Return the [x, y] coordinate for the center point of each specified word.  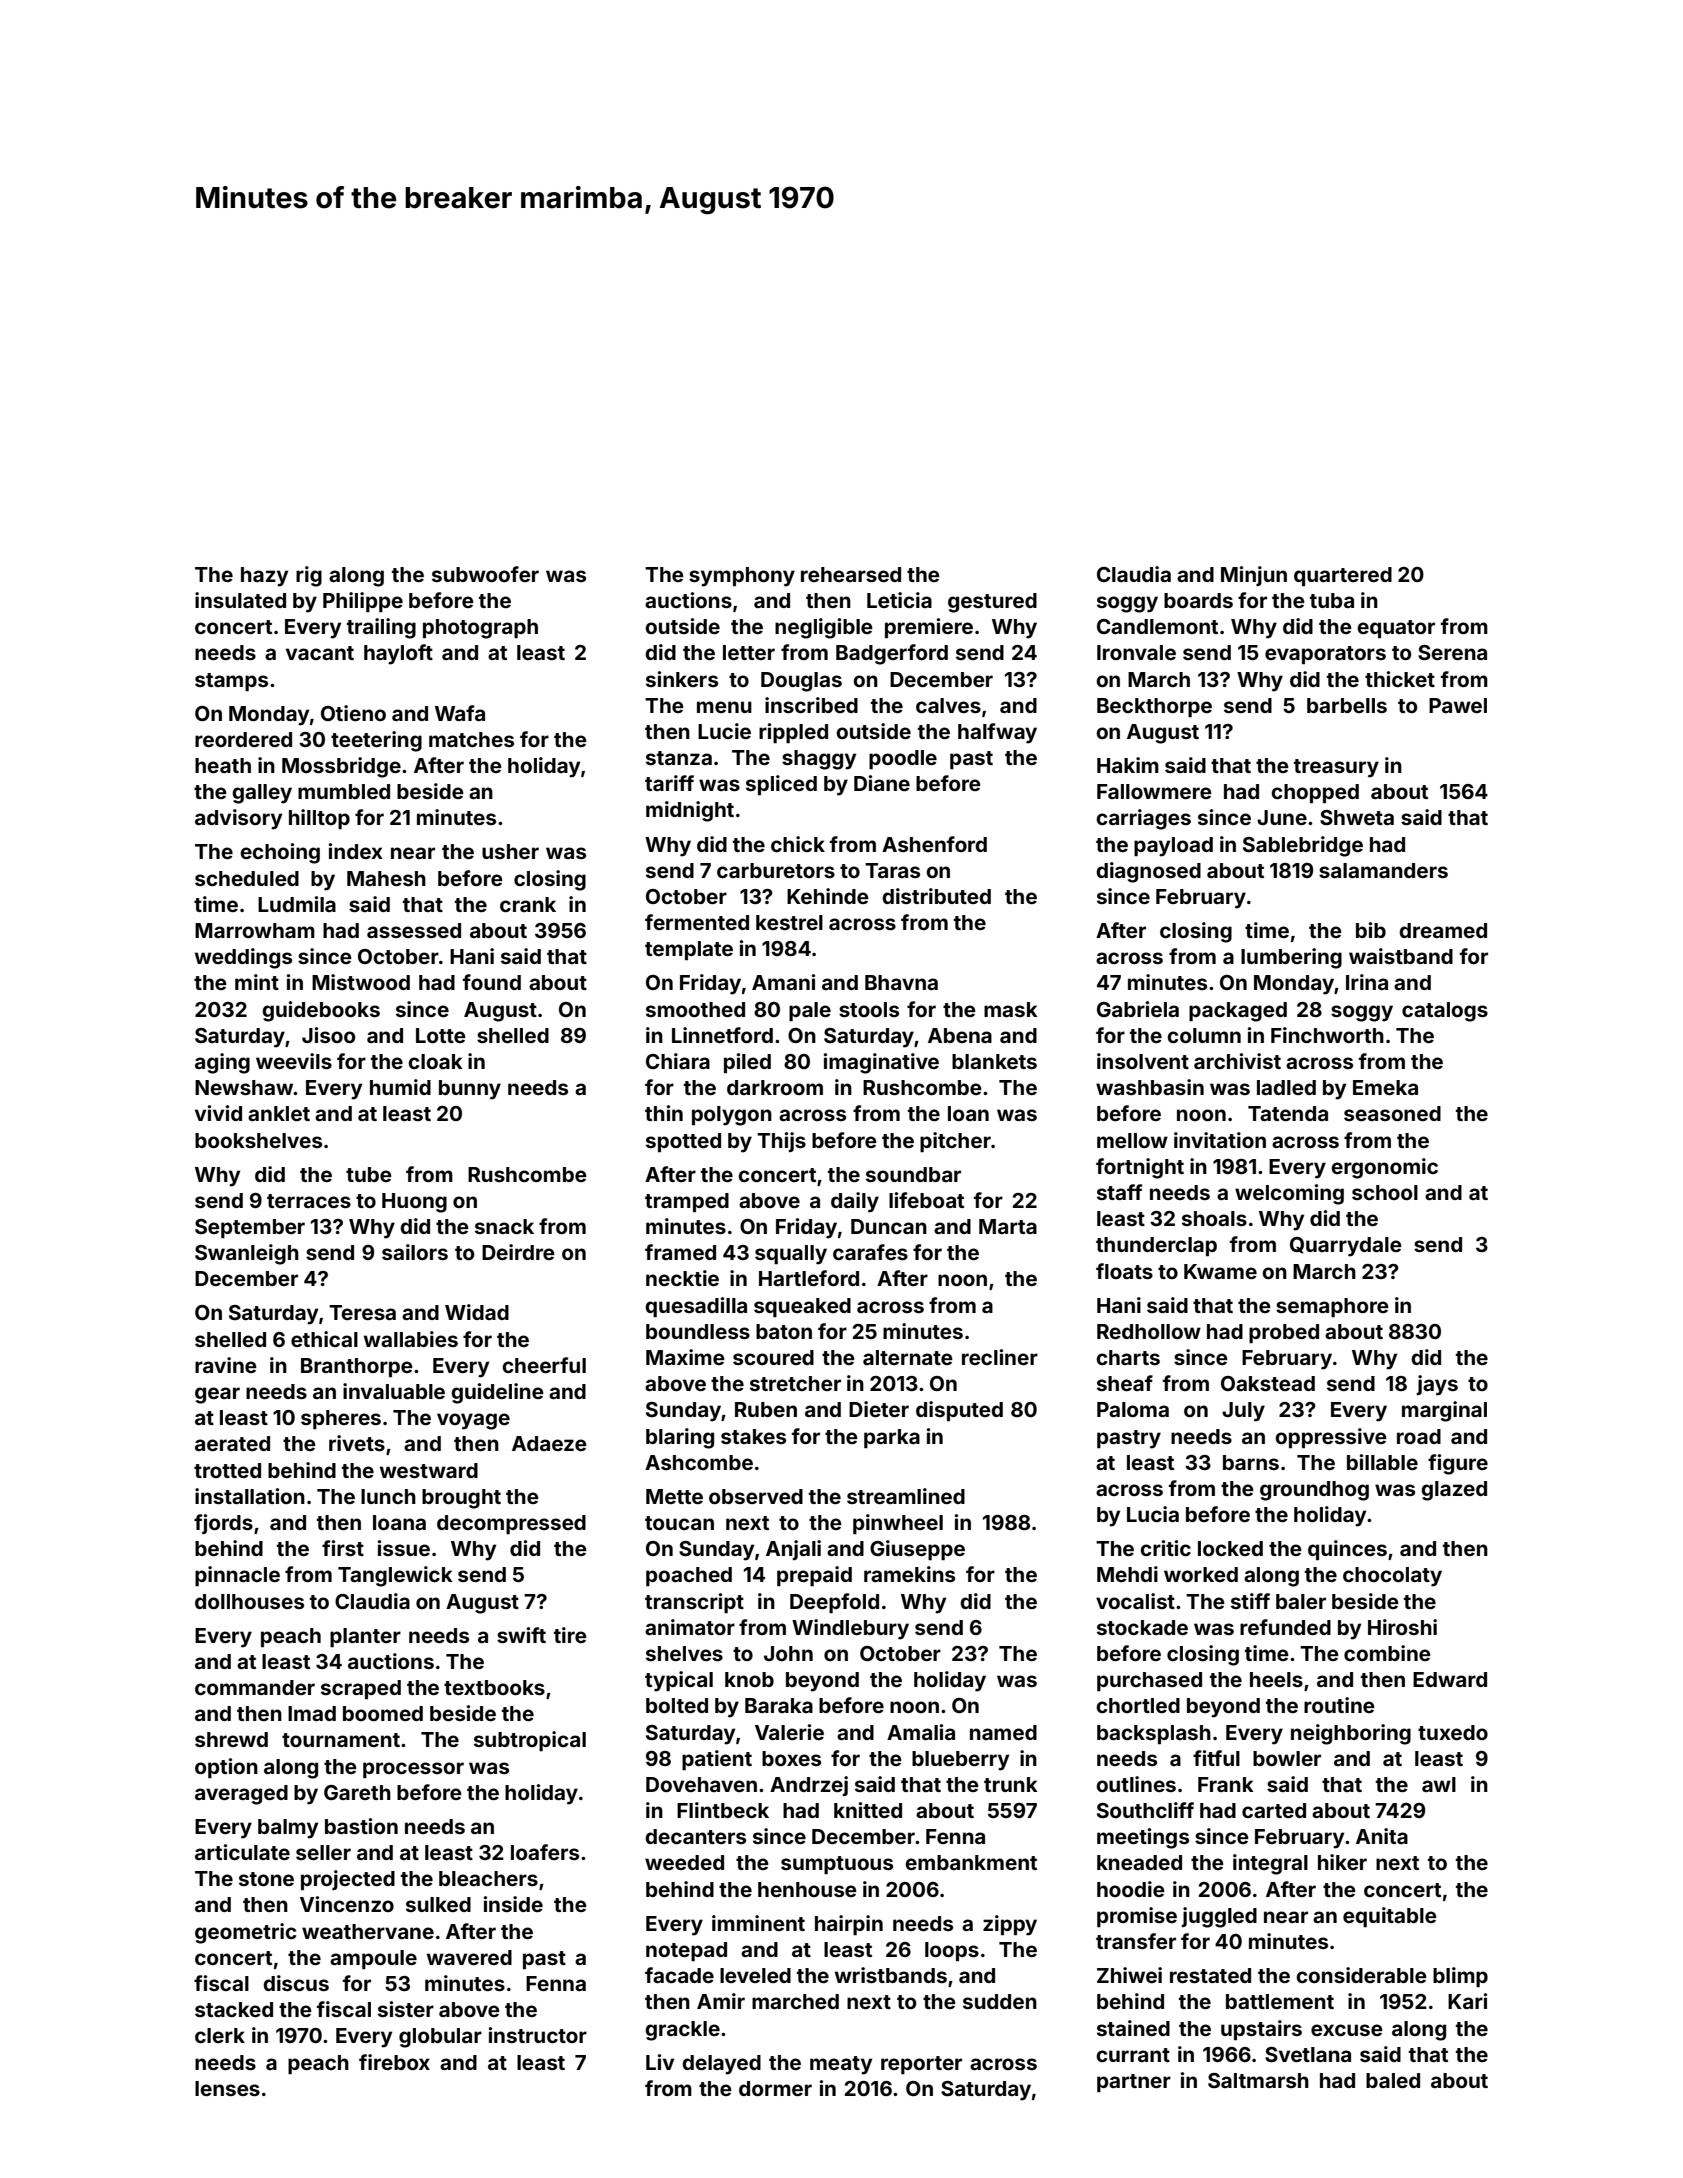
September [250, 1228]
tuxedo [1453, 1732]
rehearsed [851, 574]
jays [1437, 1385]
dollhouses [249, 1601]
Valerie [789, 1732]
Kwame [1220, 1271]
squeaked [802, 1307]
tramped [687, 1202]
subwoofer [485, 574]
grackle [682, 2031]
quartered [1343, 576]
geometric [245, 1933]
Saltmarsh [1258, 2080]
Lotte [441, 1035]
